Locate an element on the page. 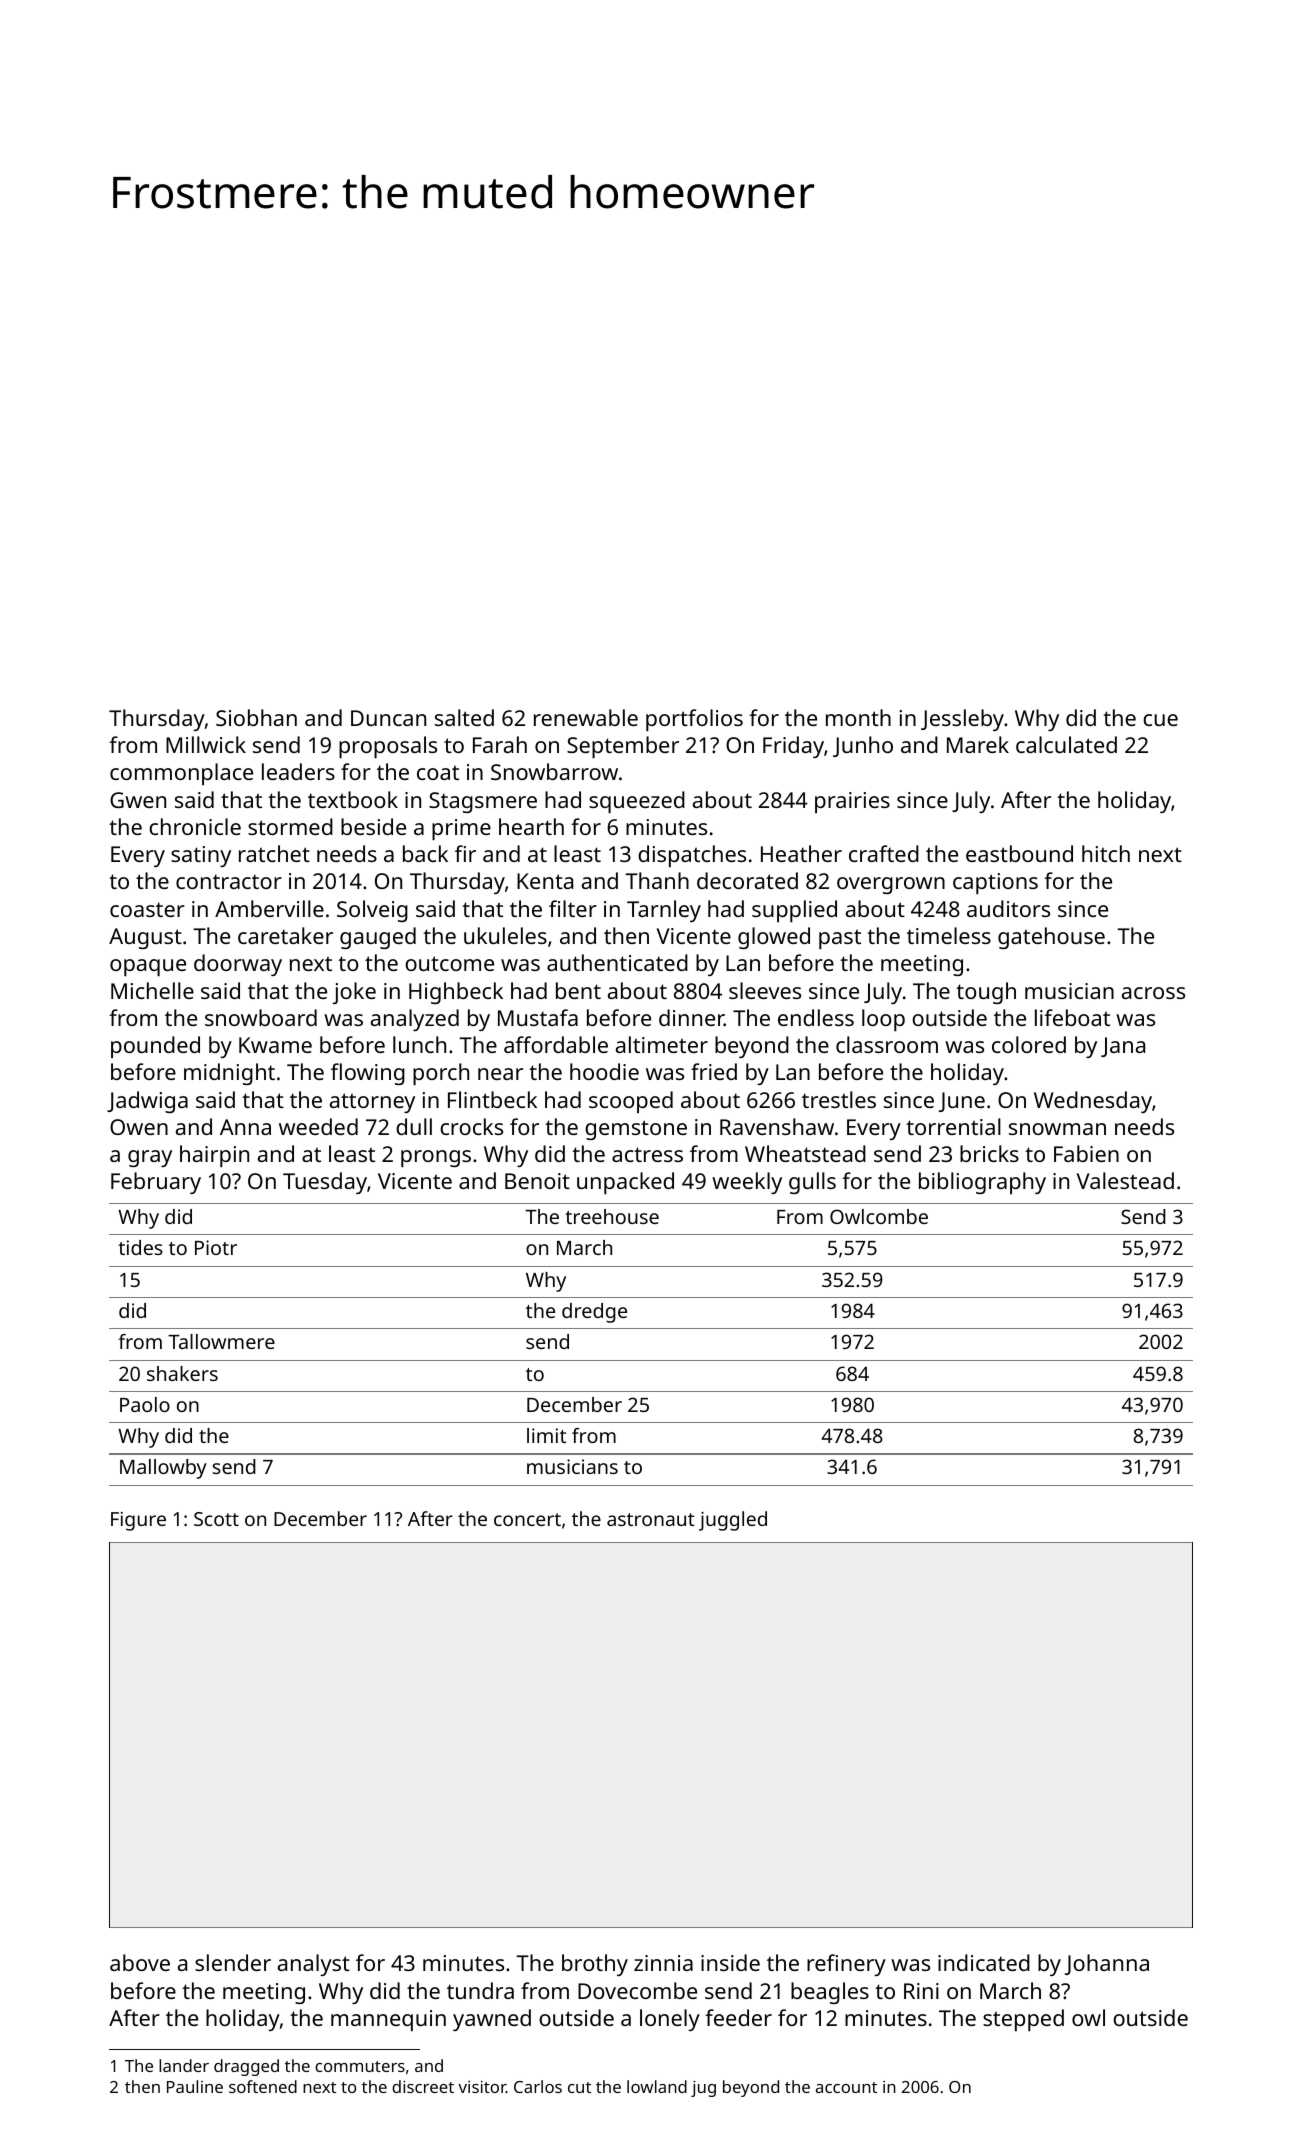 This page has height=2145, width=1302. juggled is located at coordinates (733, 1521).
